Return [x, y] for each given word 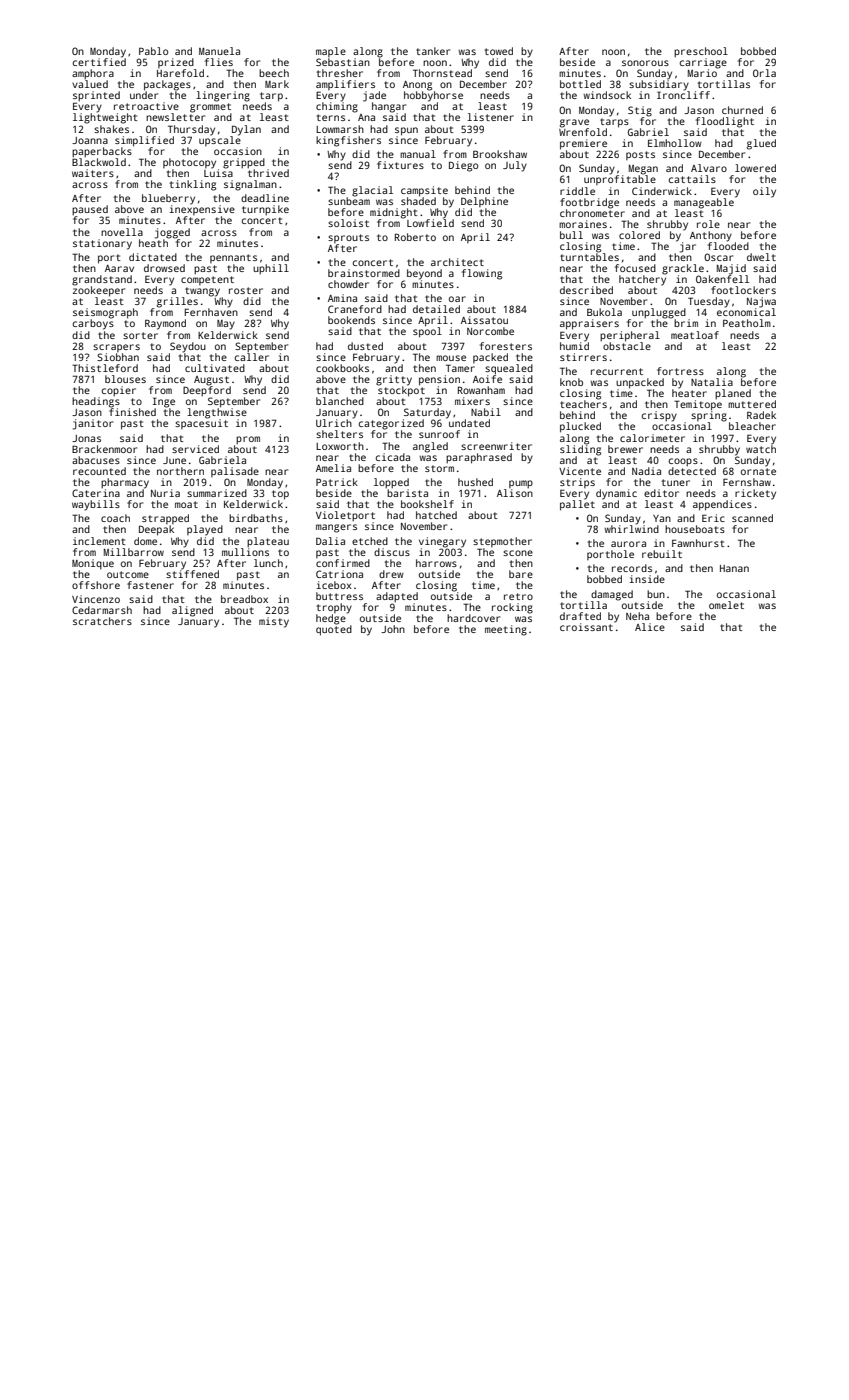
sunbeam [349, 201]
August [211, 381]
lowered [755, 168]
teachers [583, 404]
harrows [436, 563]
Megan [643, 170]
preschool [701, 52]
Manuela [219, 51]
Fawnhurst [698, 543]
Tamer [460, 368]
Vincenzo [96, 599]
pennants [233, 258]
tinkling [192, 185]
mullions [245, 552]
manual [418, 154]
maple [331, 52]
